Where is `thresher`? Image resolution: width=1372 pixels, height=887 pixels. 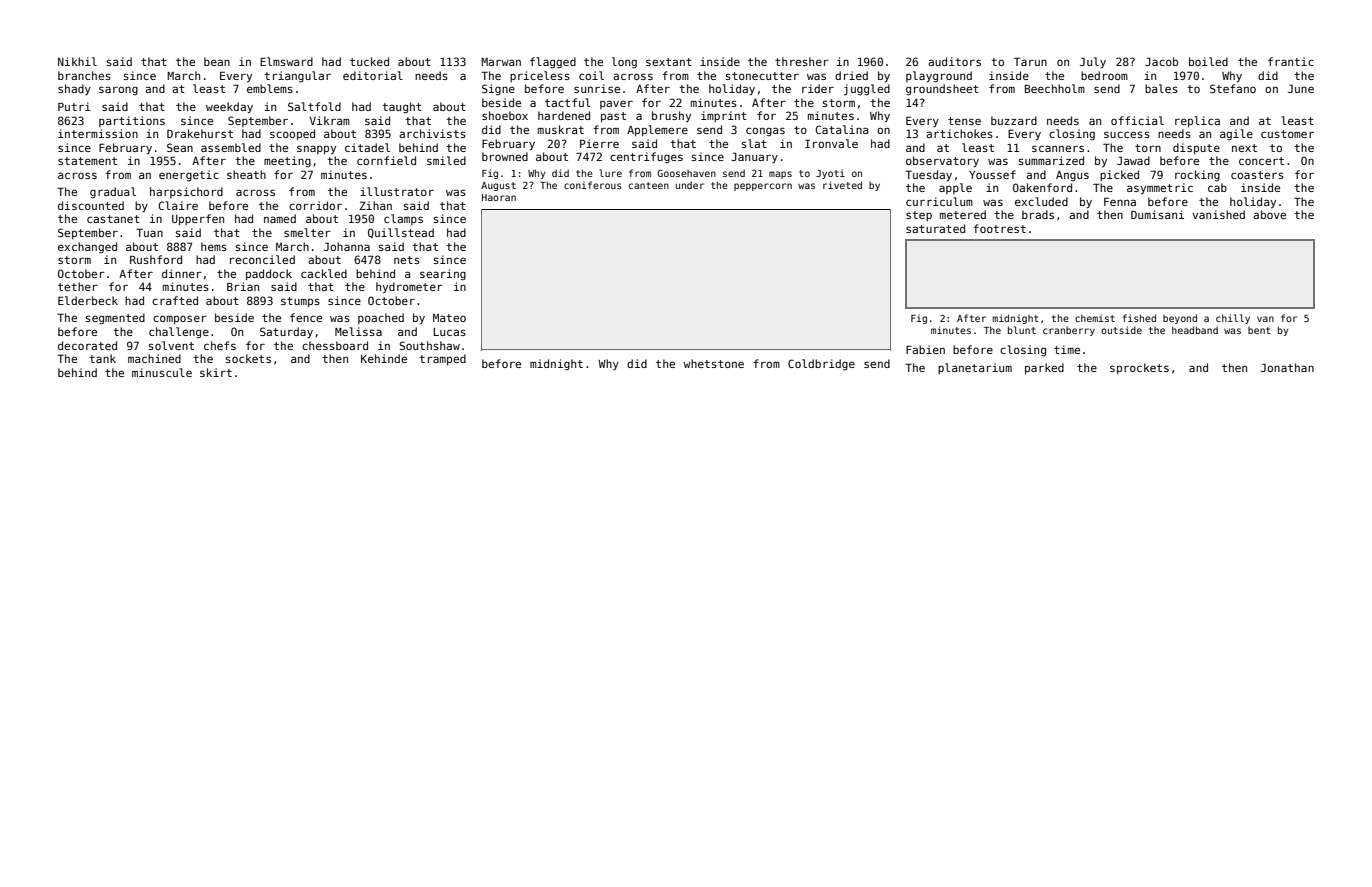 thresher is located at coordinates (802, 61).
